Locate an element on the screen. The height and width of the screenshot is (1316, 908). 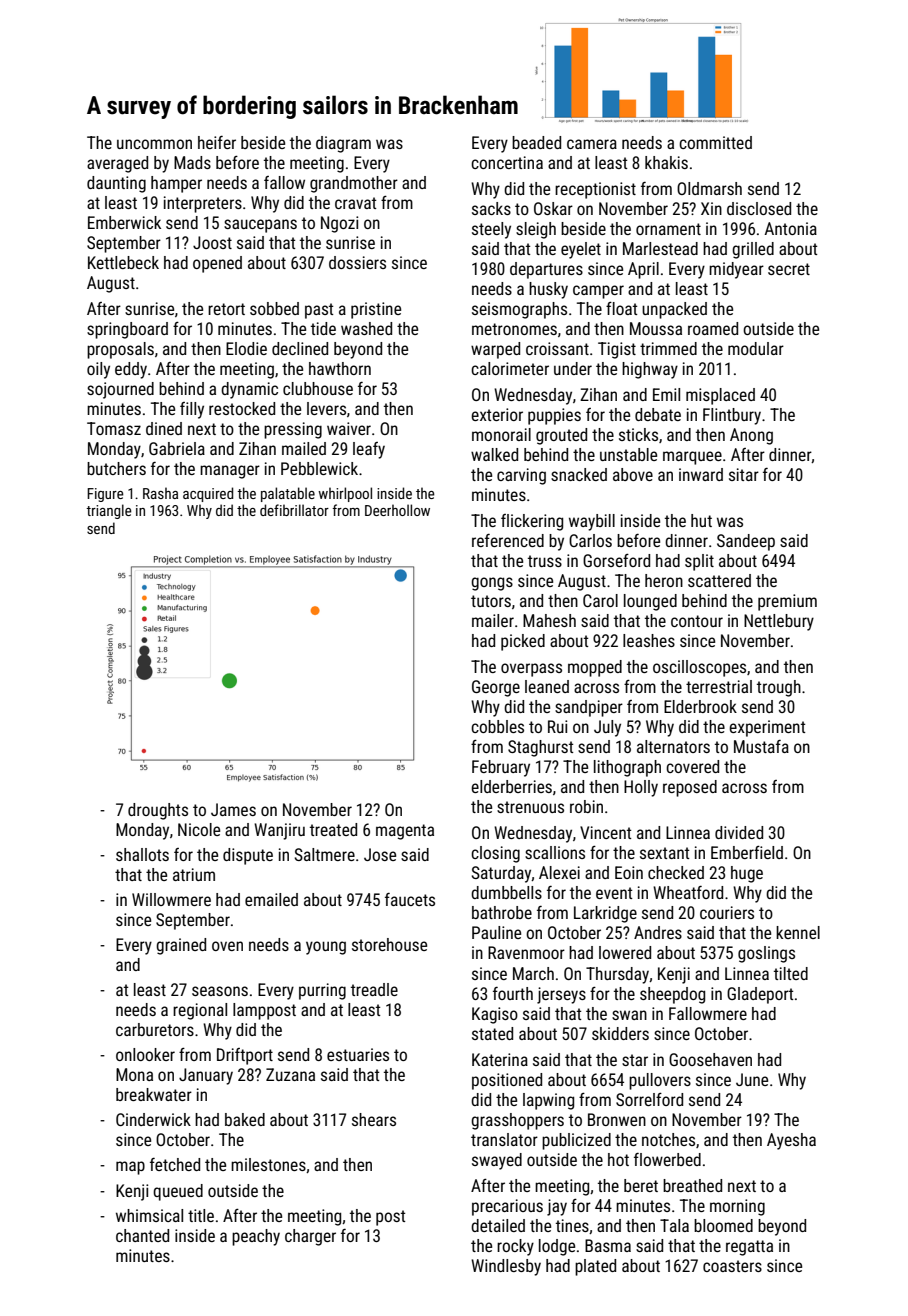
triangle is located at coordinates (109, 511).
